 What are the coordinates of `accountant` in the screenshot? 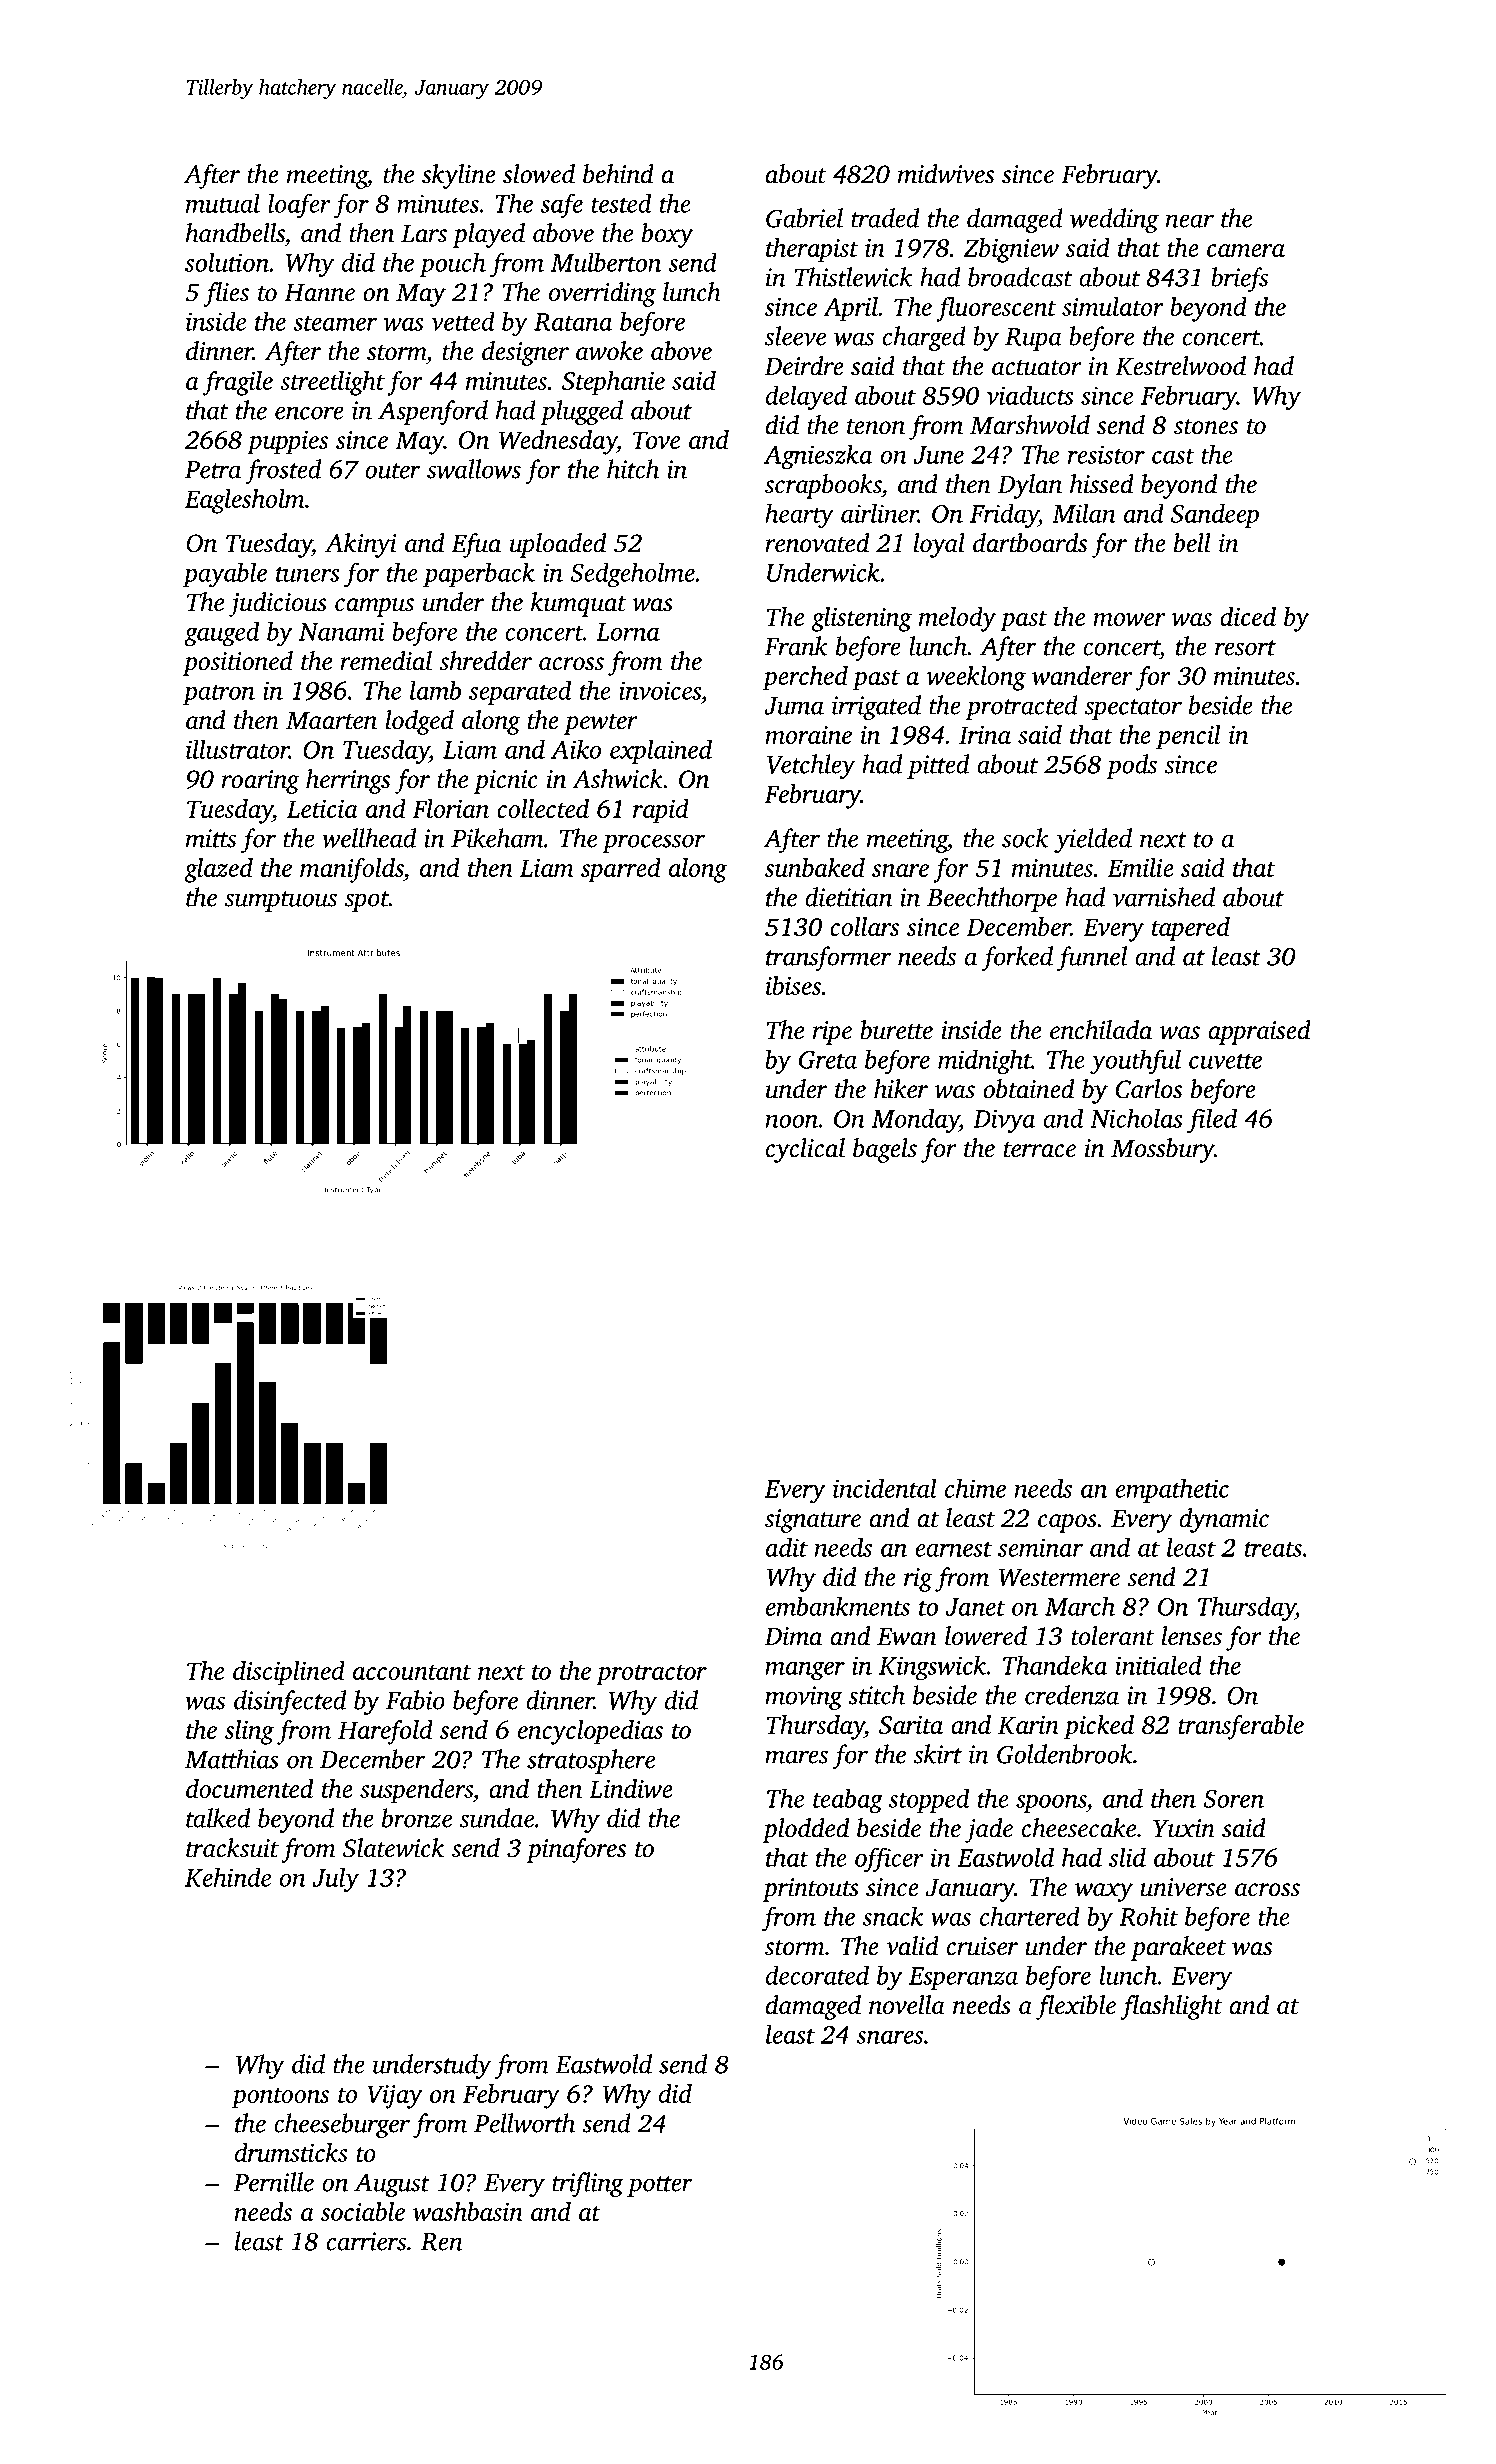 It's located at (412, 1672).
